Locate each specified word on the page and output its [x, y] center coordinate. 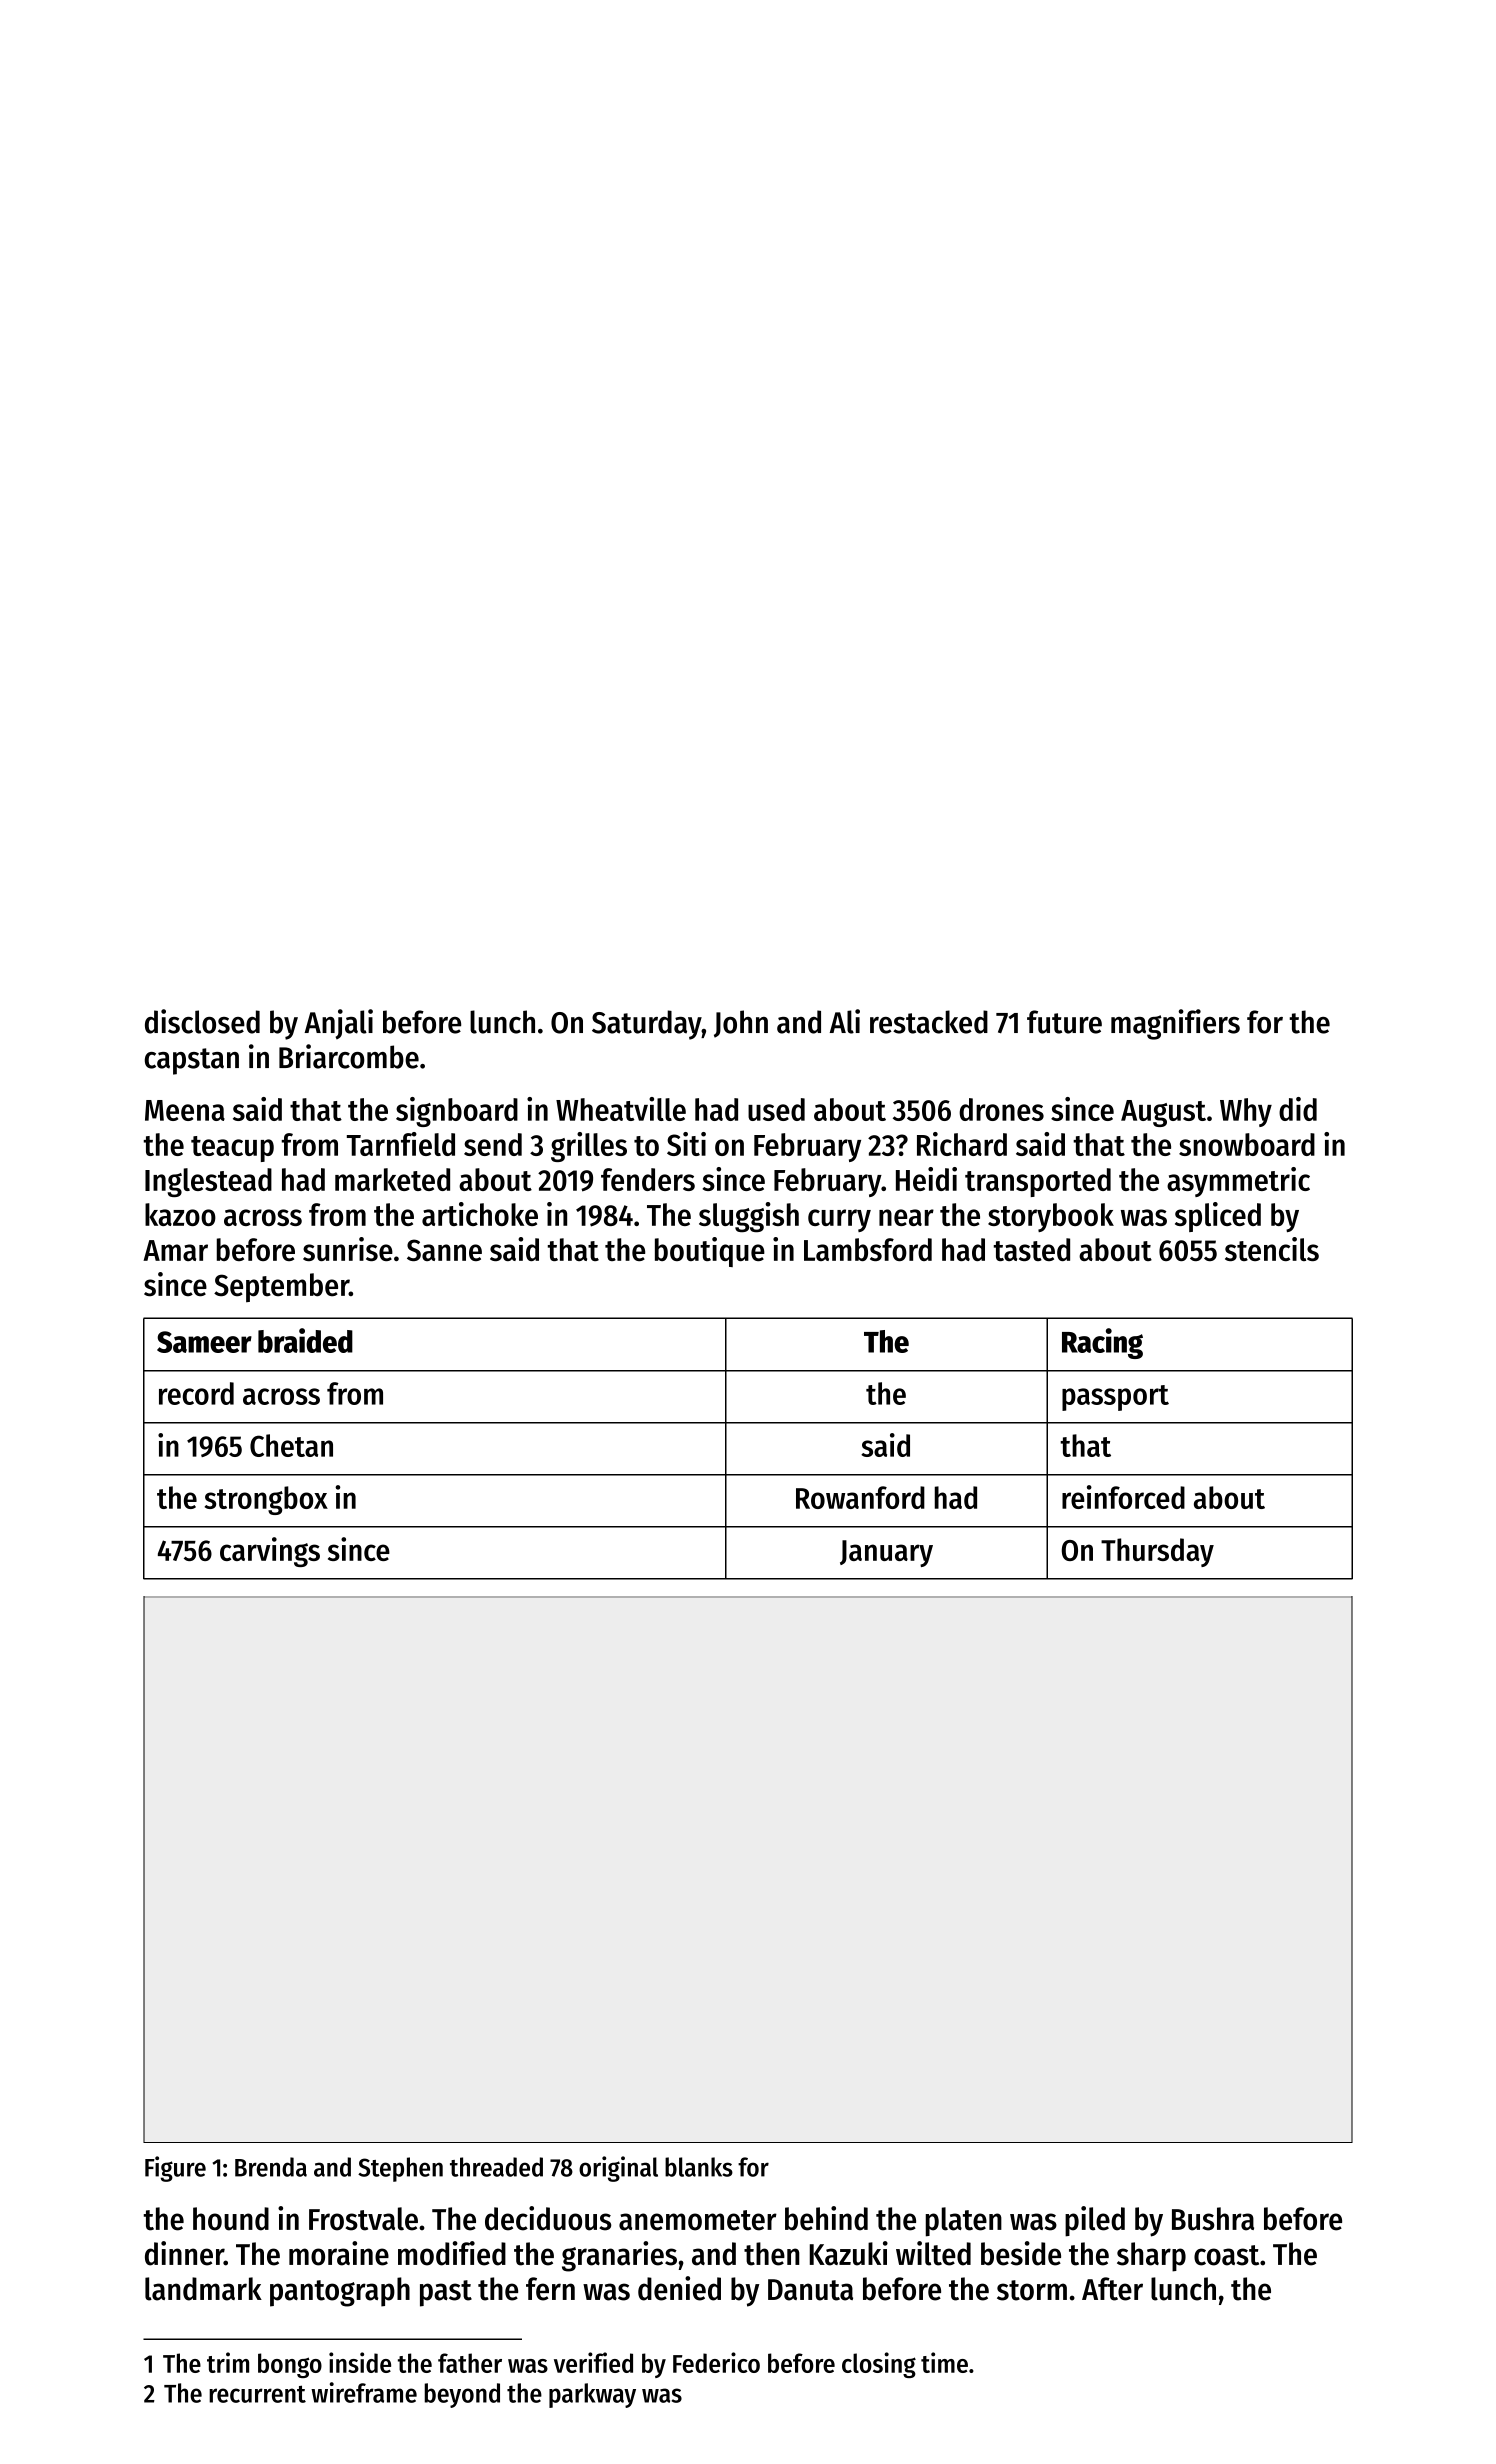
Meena [185, 1110]
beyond [462, 2395]
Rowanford [860, 1497]
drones [1001, 1109]
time [944, 2362]
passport [1115, 1398]
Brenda [271, 2167]
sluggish [749, 1217]
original [618, 2169]
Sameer [204, 1342]
